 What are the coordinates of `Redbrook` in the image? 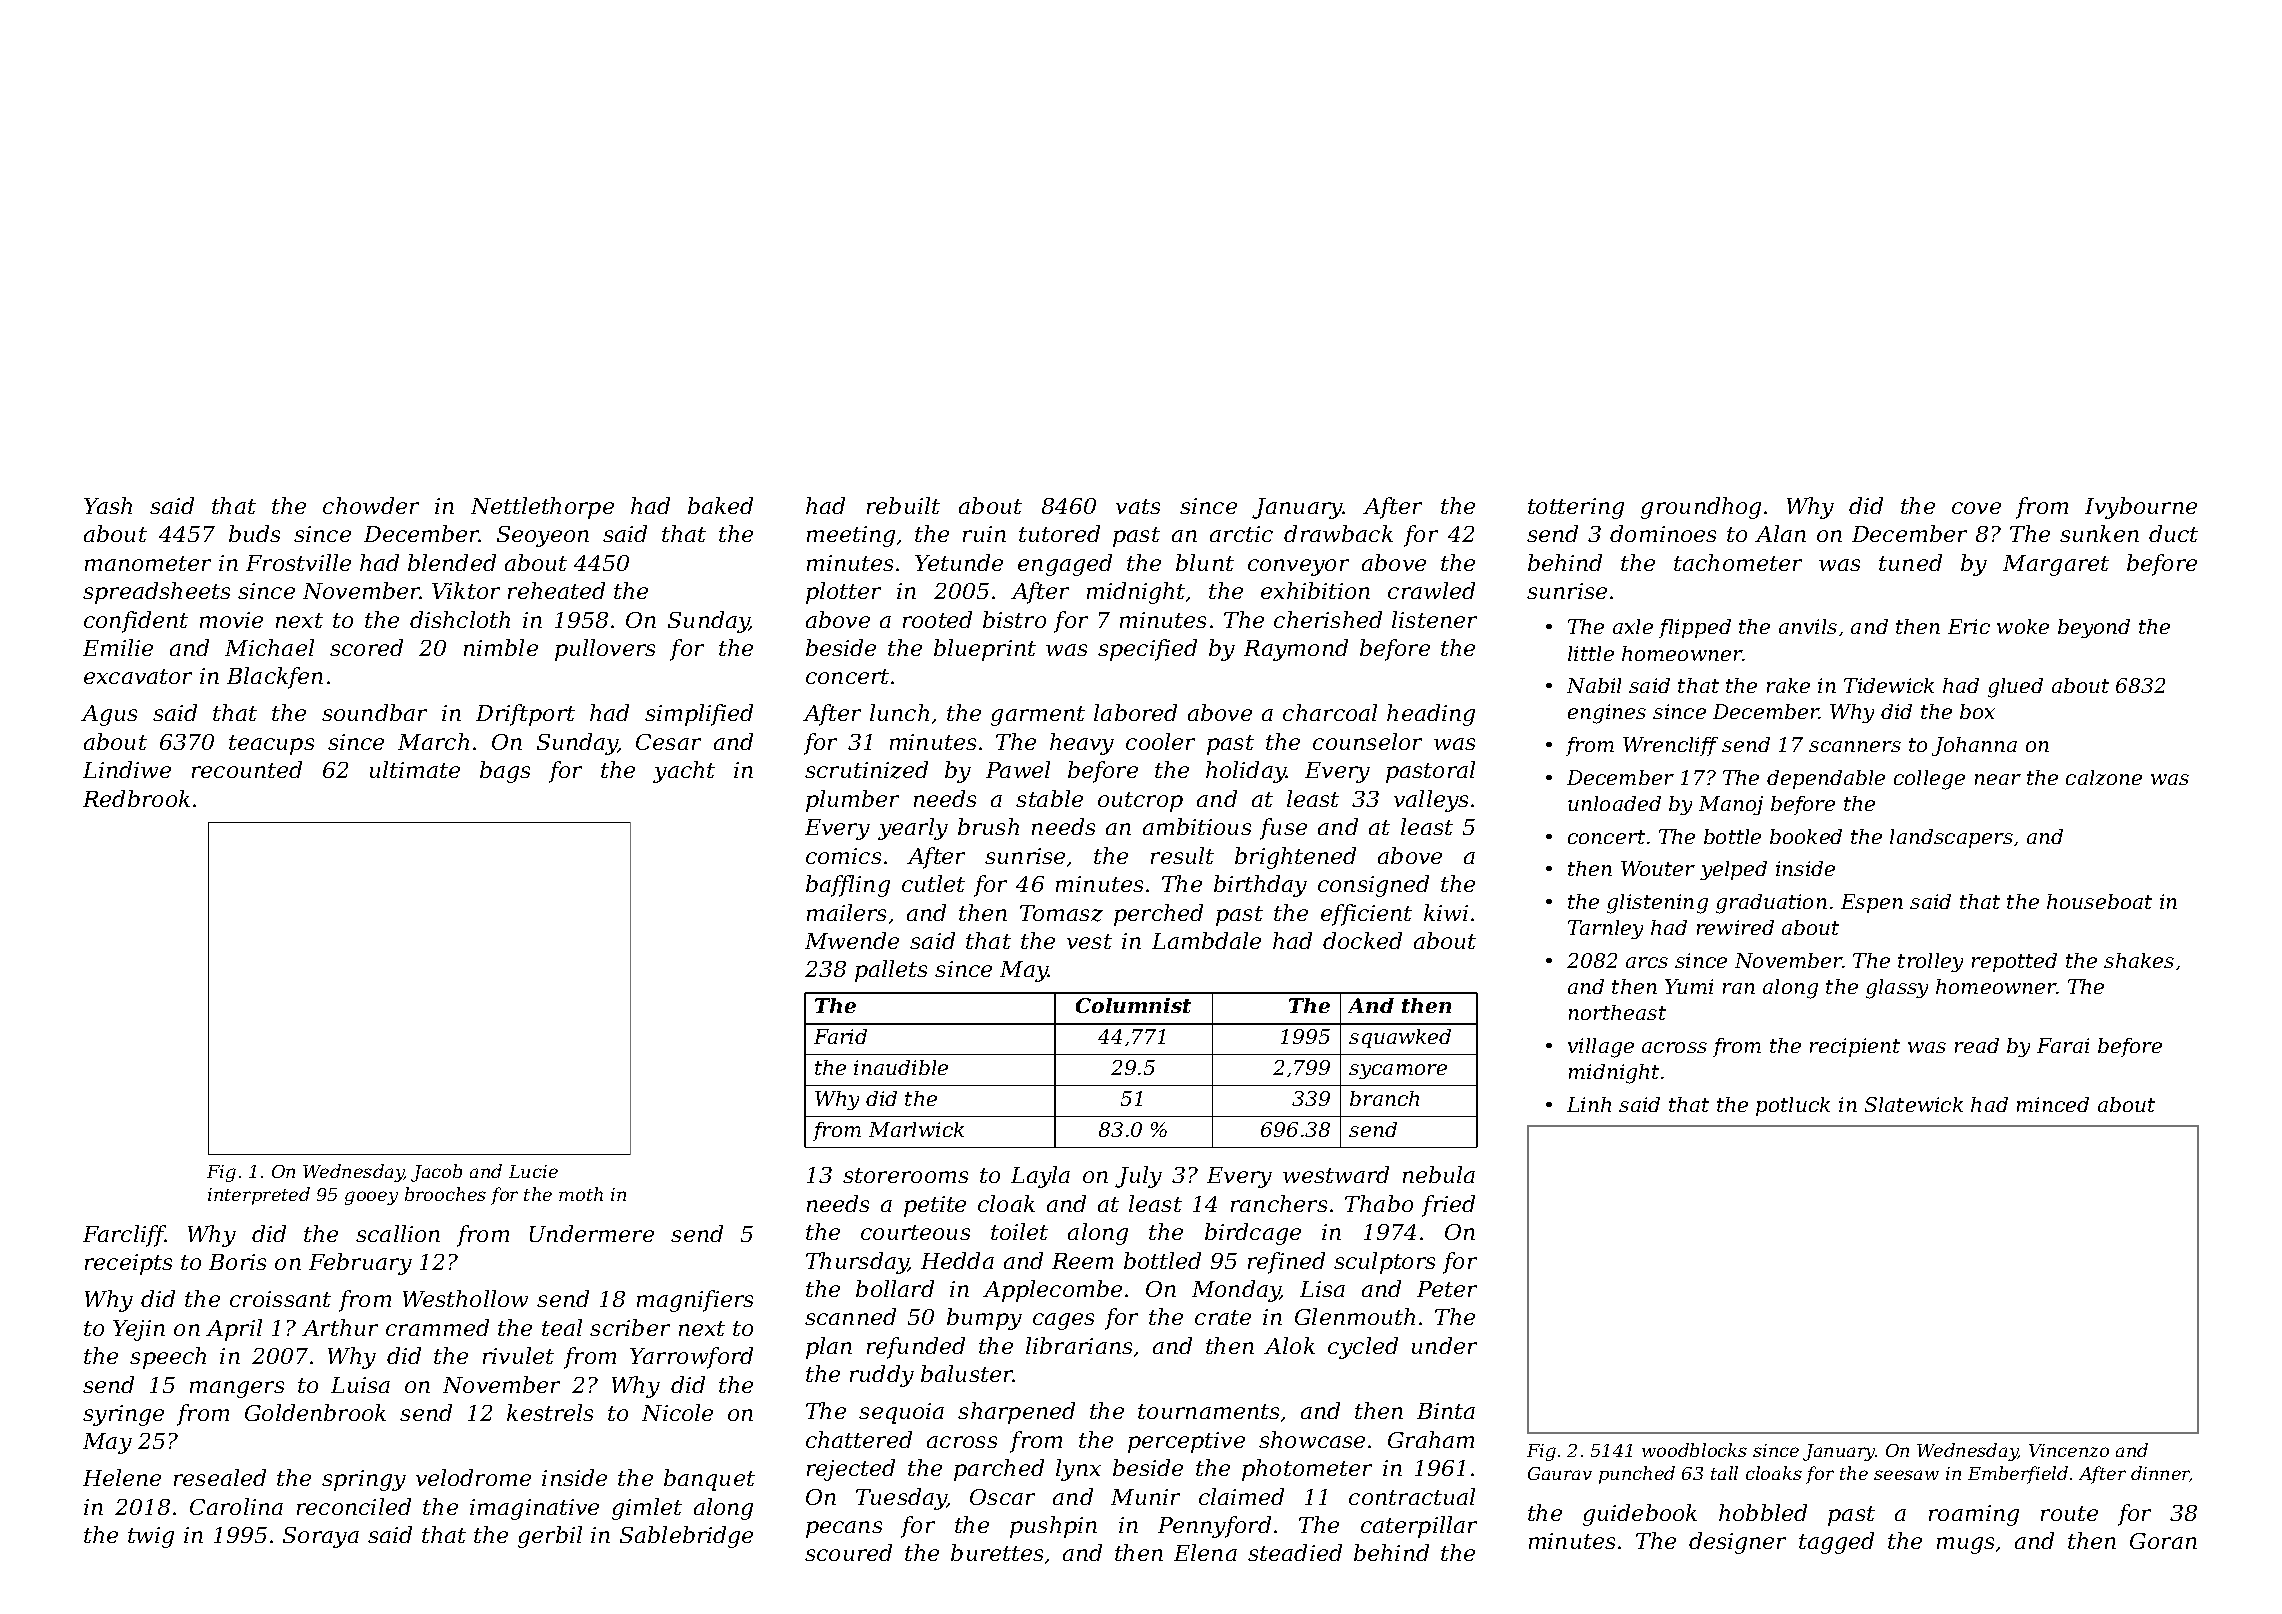 It's located at (136, 798).
